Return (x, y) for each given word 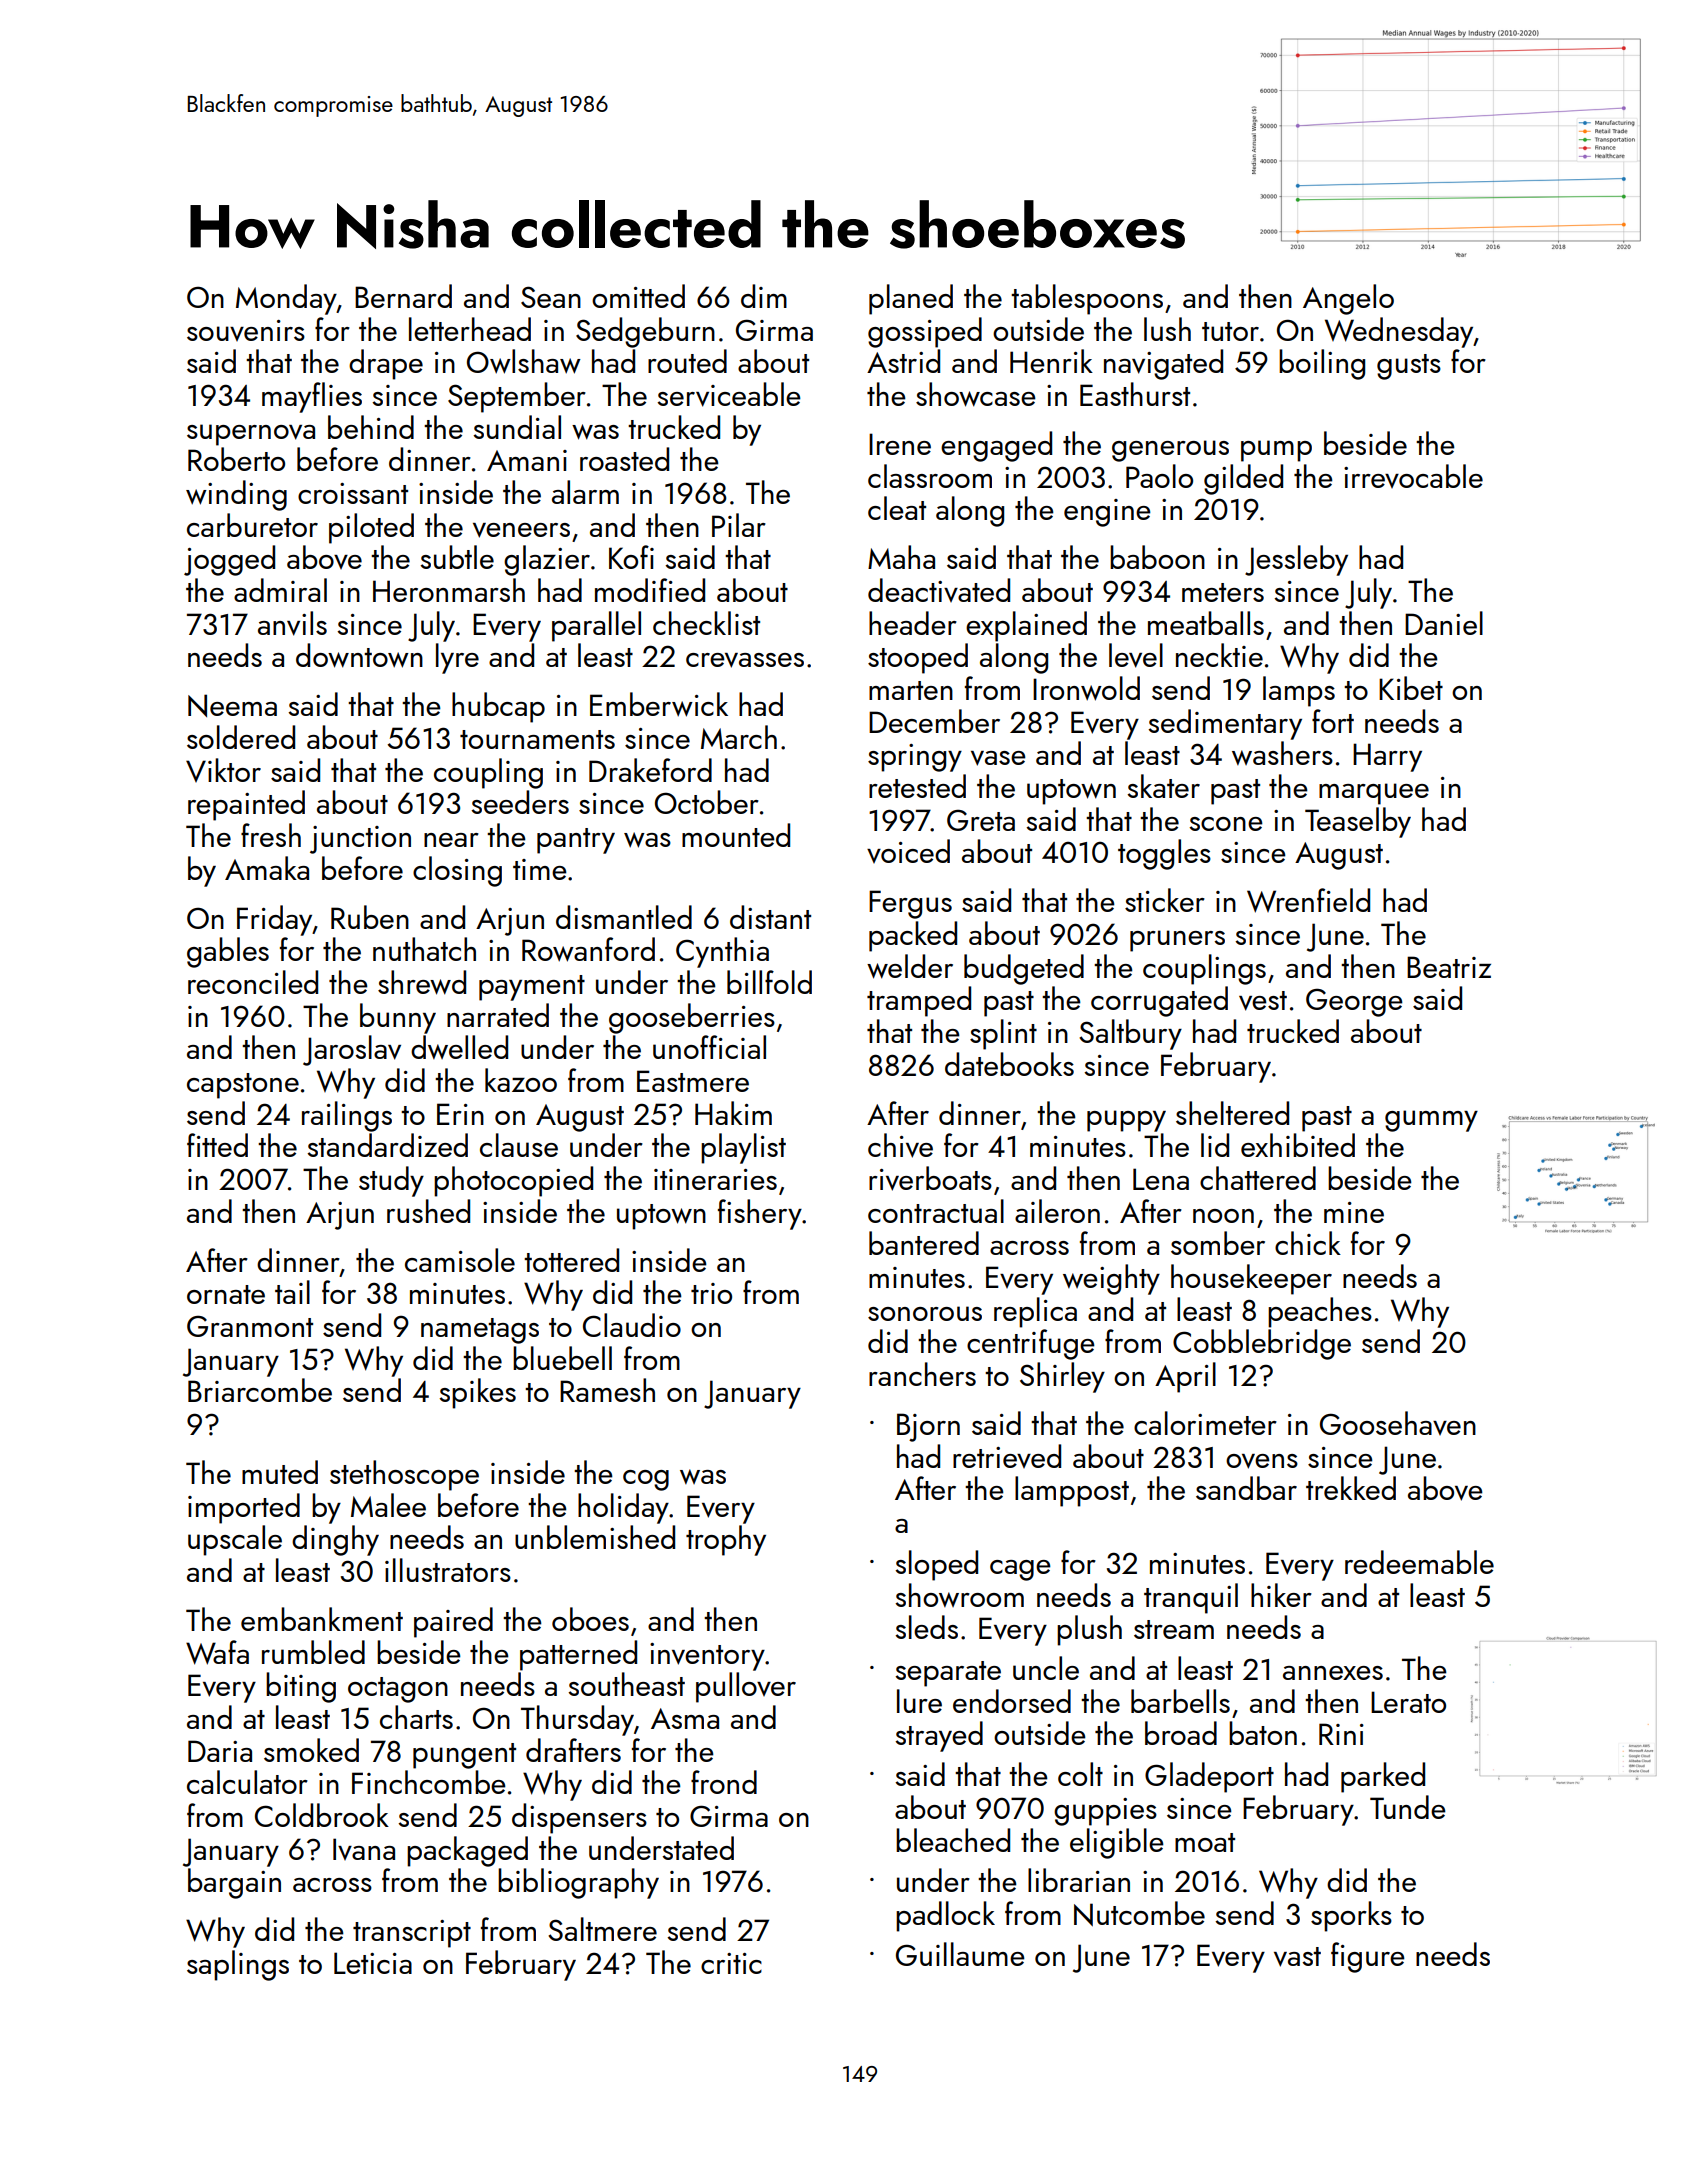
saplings (238, 1965)
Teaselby (1358, 822)
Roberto (236, 459)
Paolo (1159, 476)
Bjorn (928, 1427)
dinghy (335, 1540)
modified (650, 590)
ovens (1262, 1461)
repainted (246, 805)
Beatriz (1449, 967)
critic (731, 1963)
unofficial (709, 1047)
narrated (498, 1015)
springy (915, 758)
